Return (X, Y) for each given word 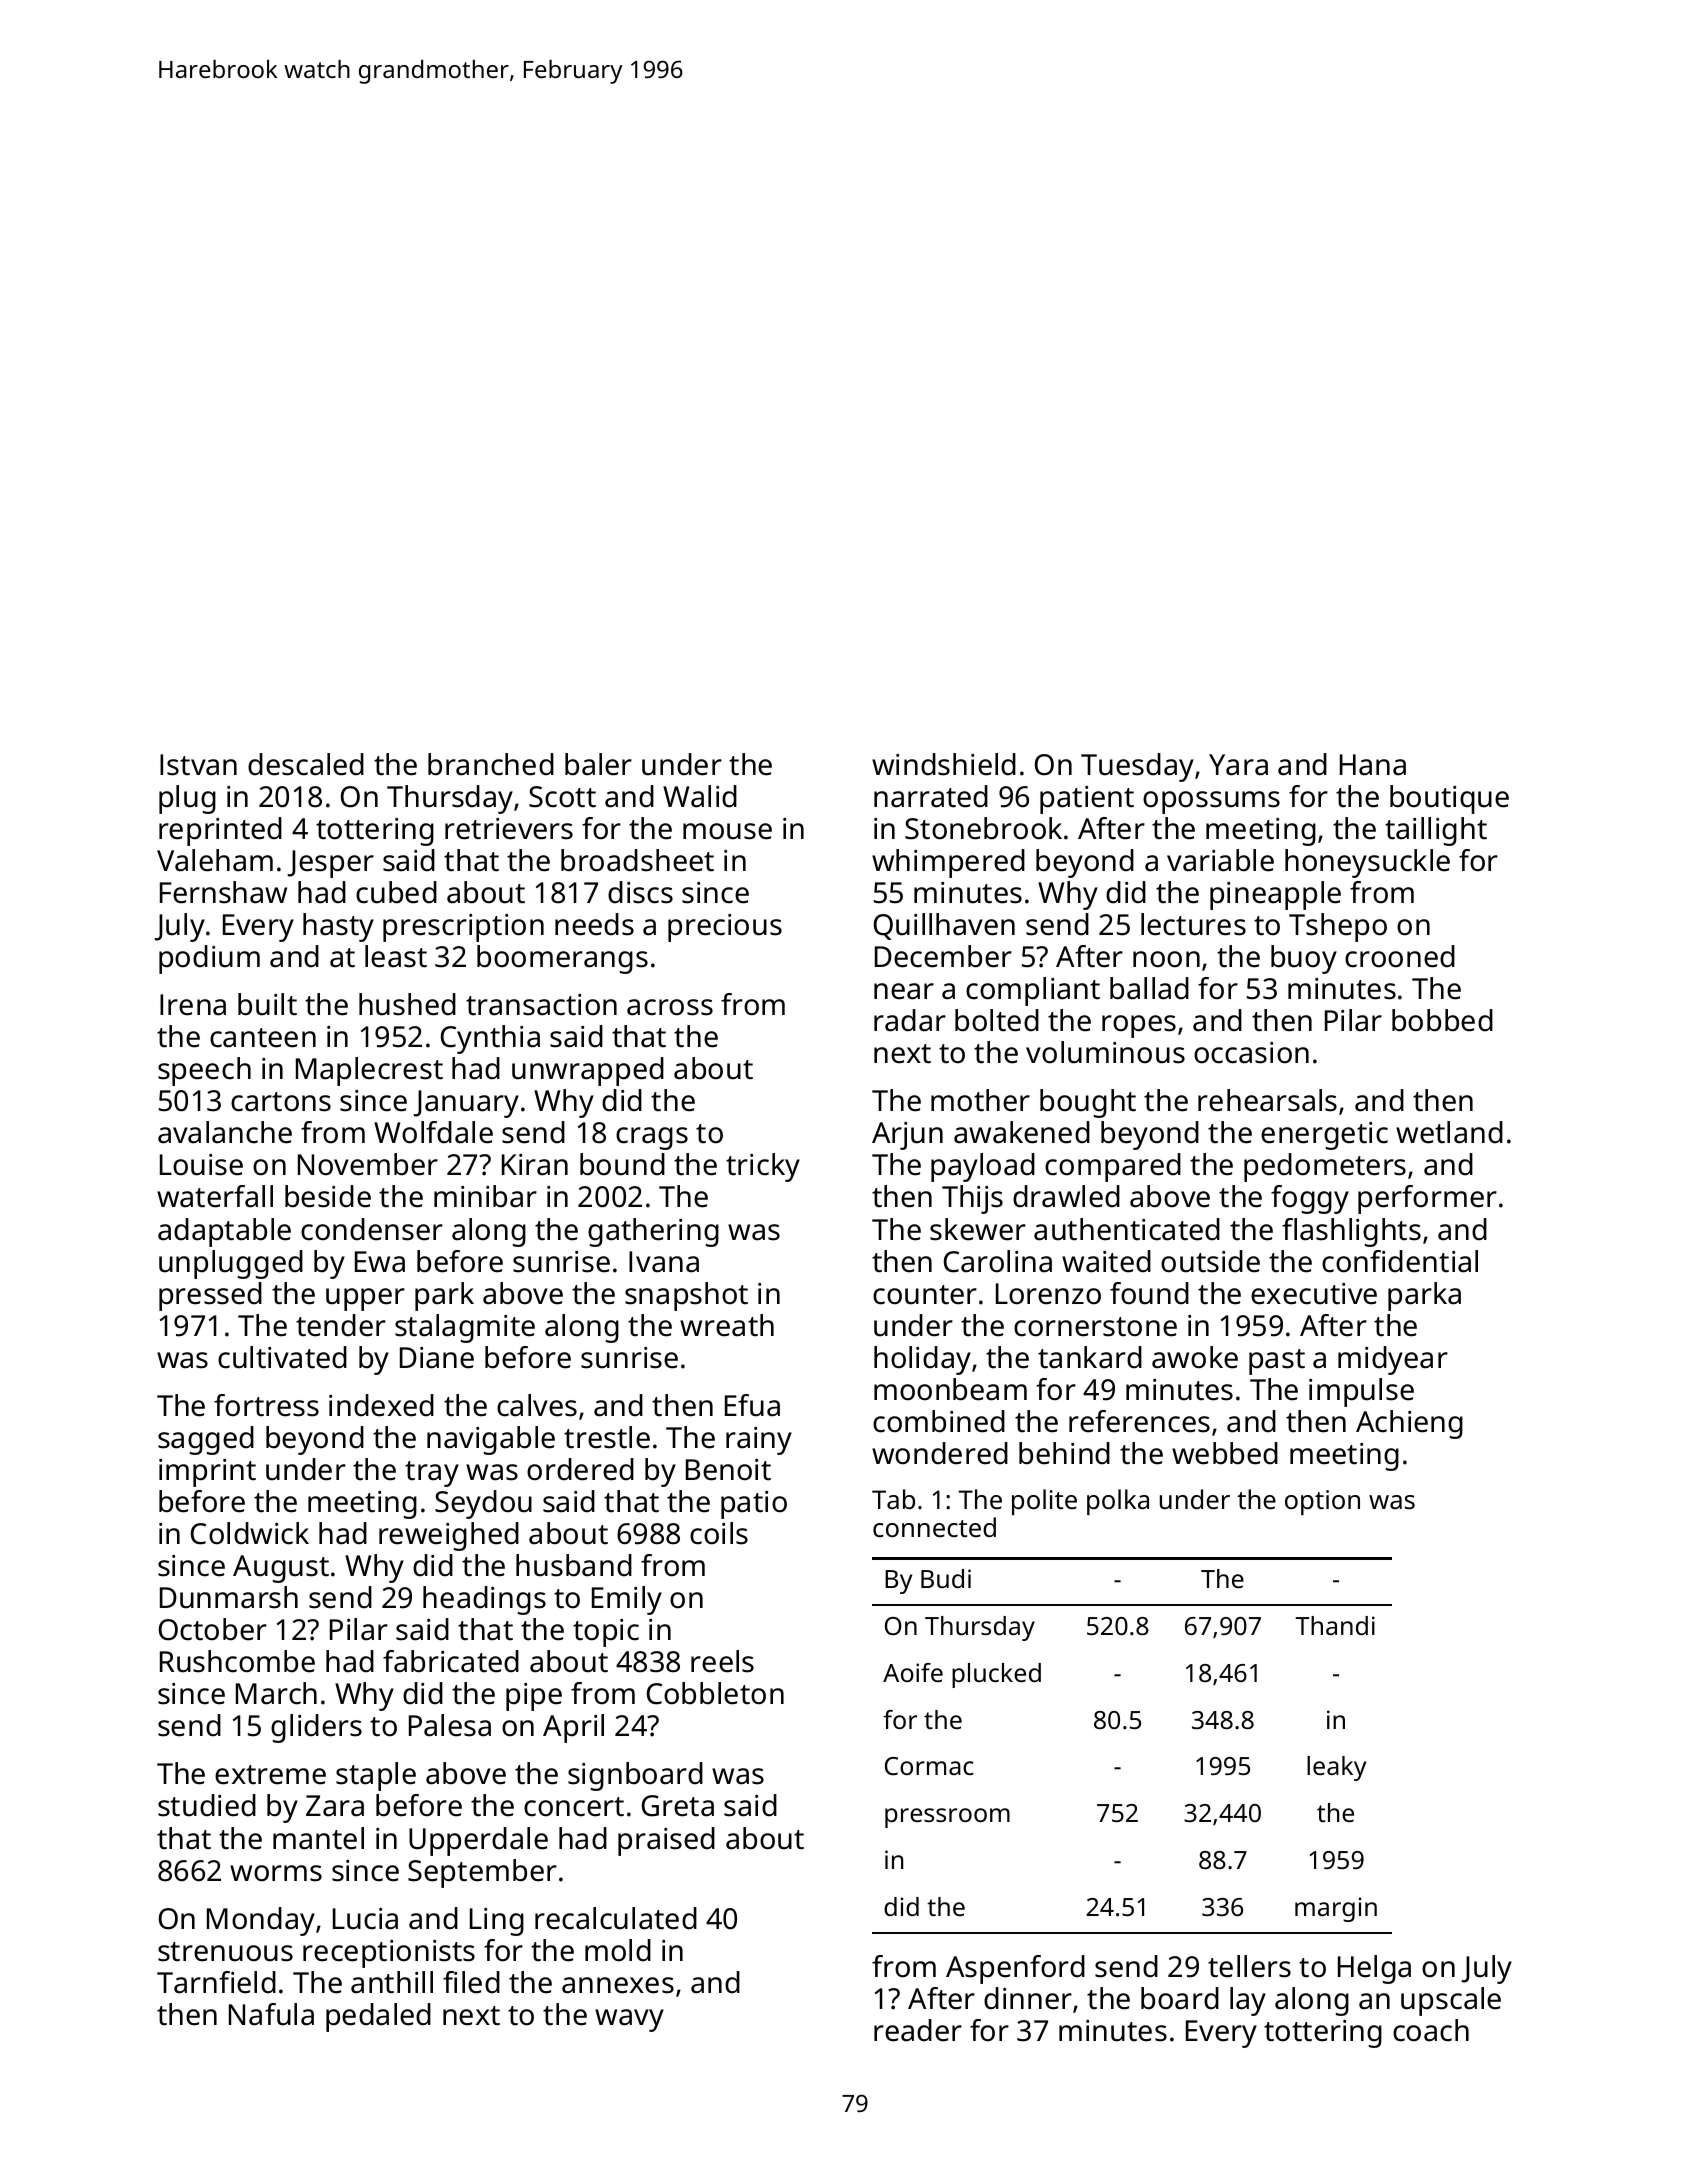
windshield (944, 764)
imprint (207, 1473)
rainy (759, 1441)
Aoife (913, 1672)
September (482, 1873)
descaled (306, 764)
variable (1220, 860)
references (1139, 1421)
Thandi (1335, 1625)
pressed (210, 1296)
